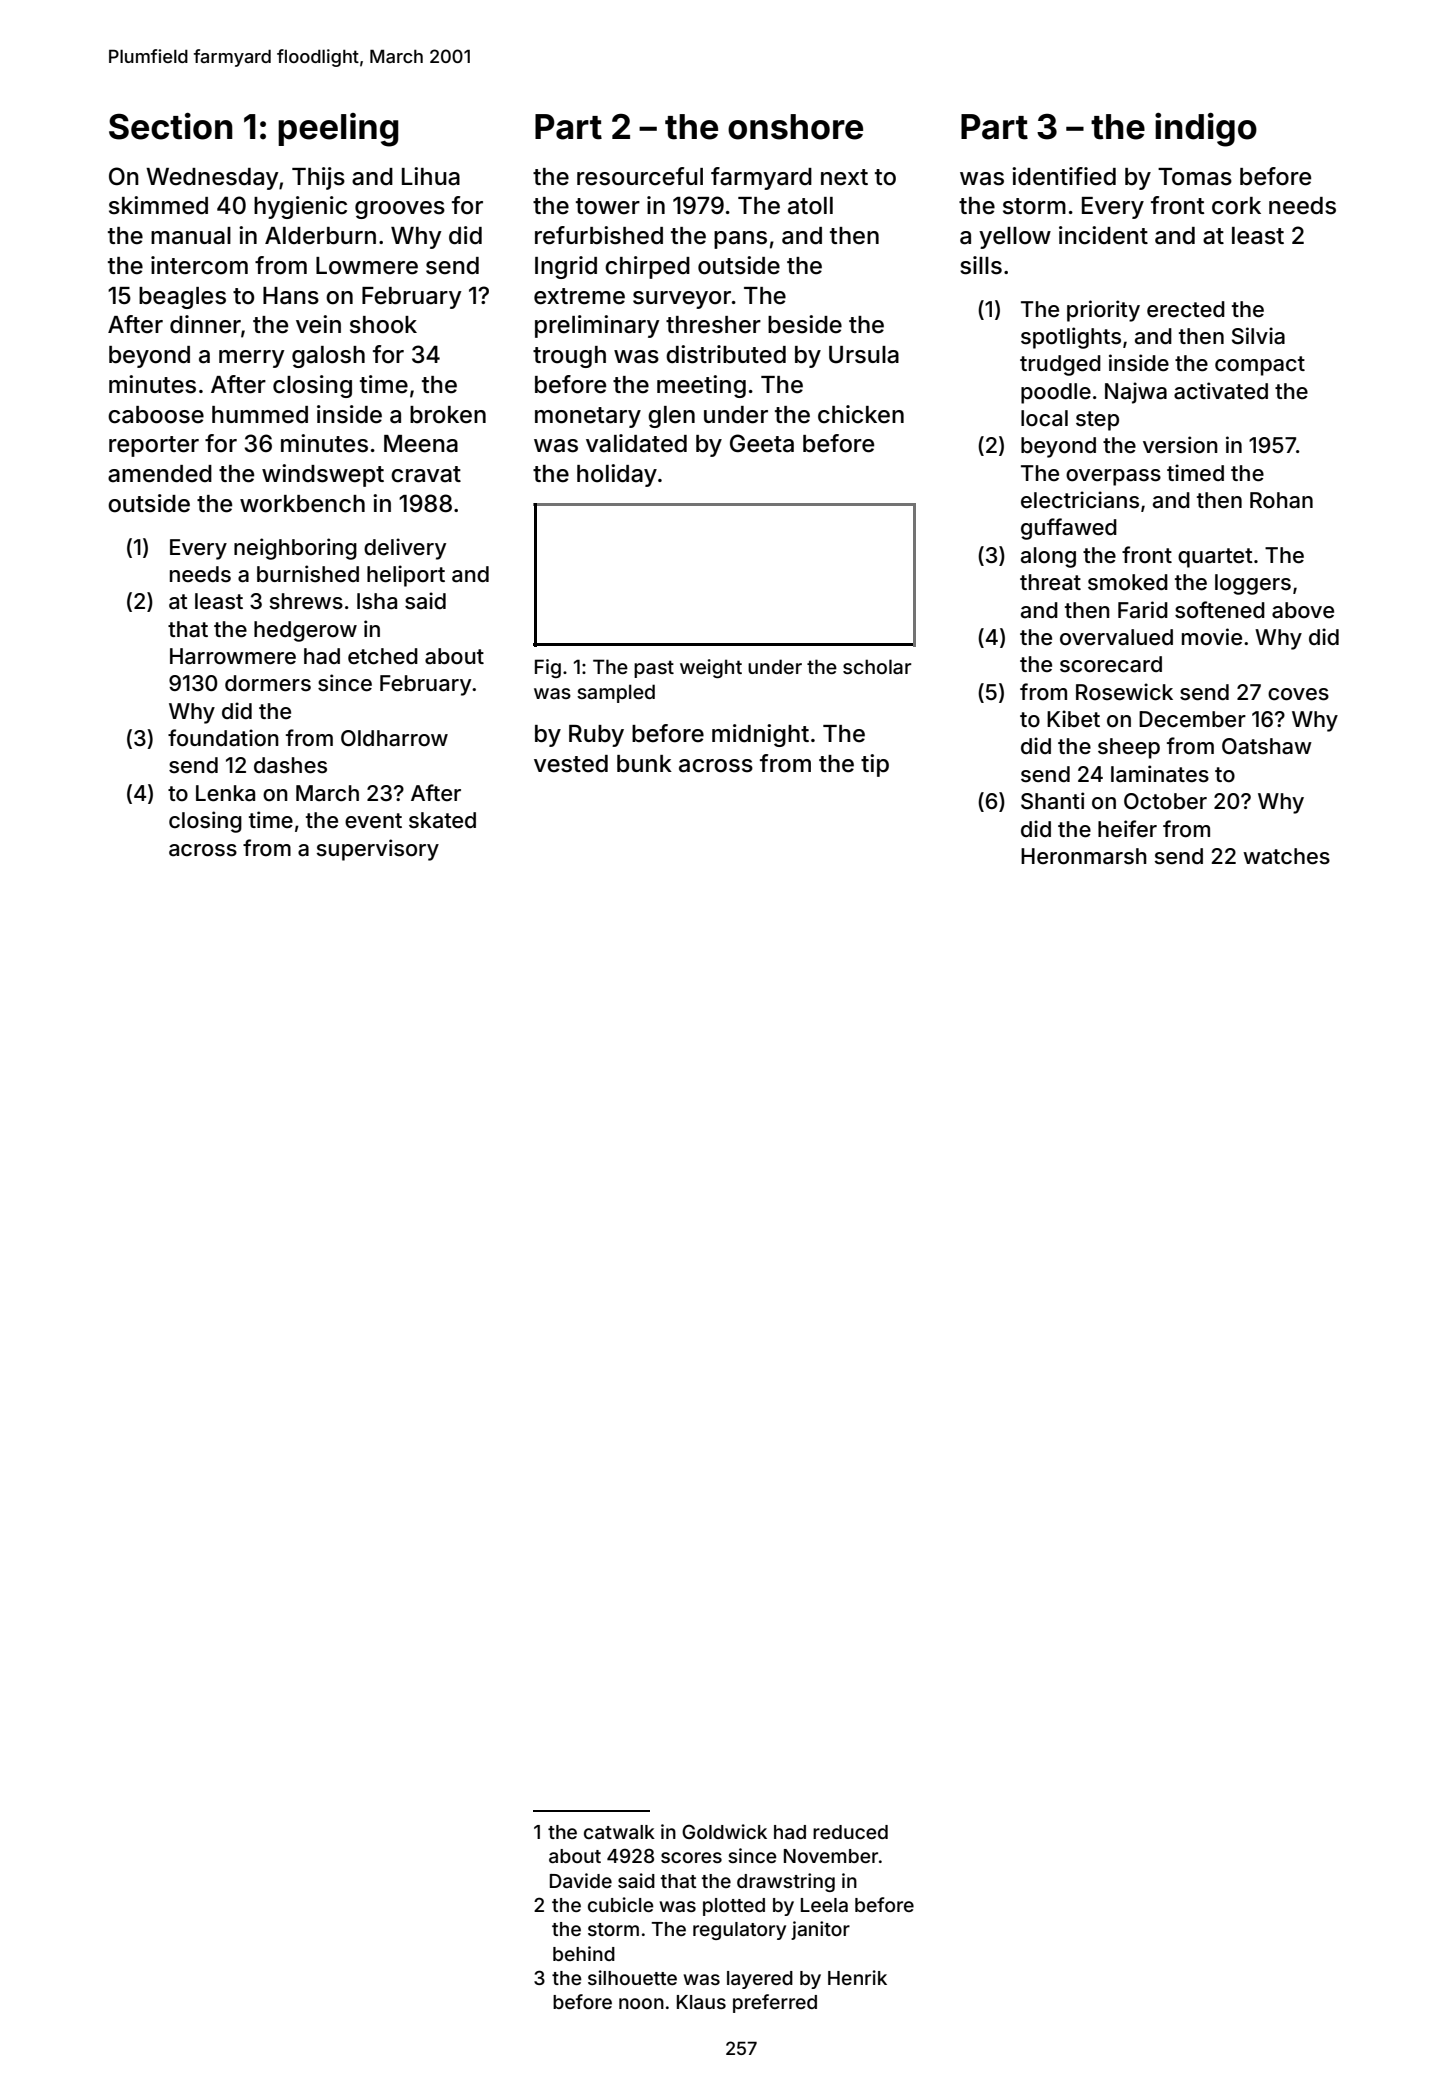  Describe the element at coordinates (875, 765) in the screenshot. I see `tip` at that location.
